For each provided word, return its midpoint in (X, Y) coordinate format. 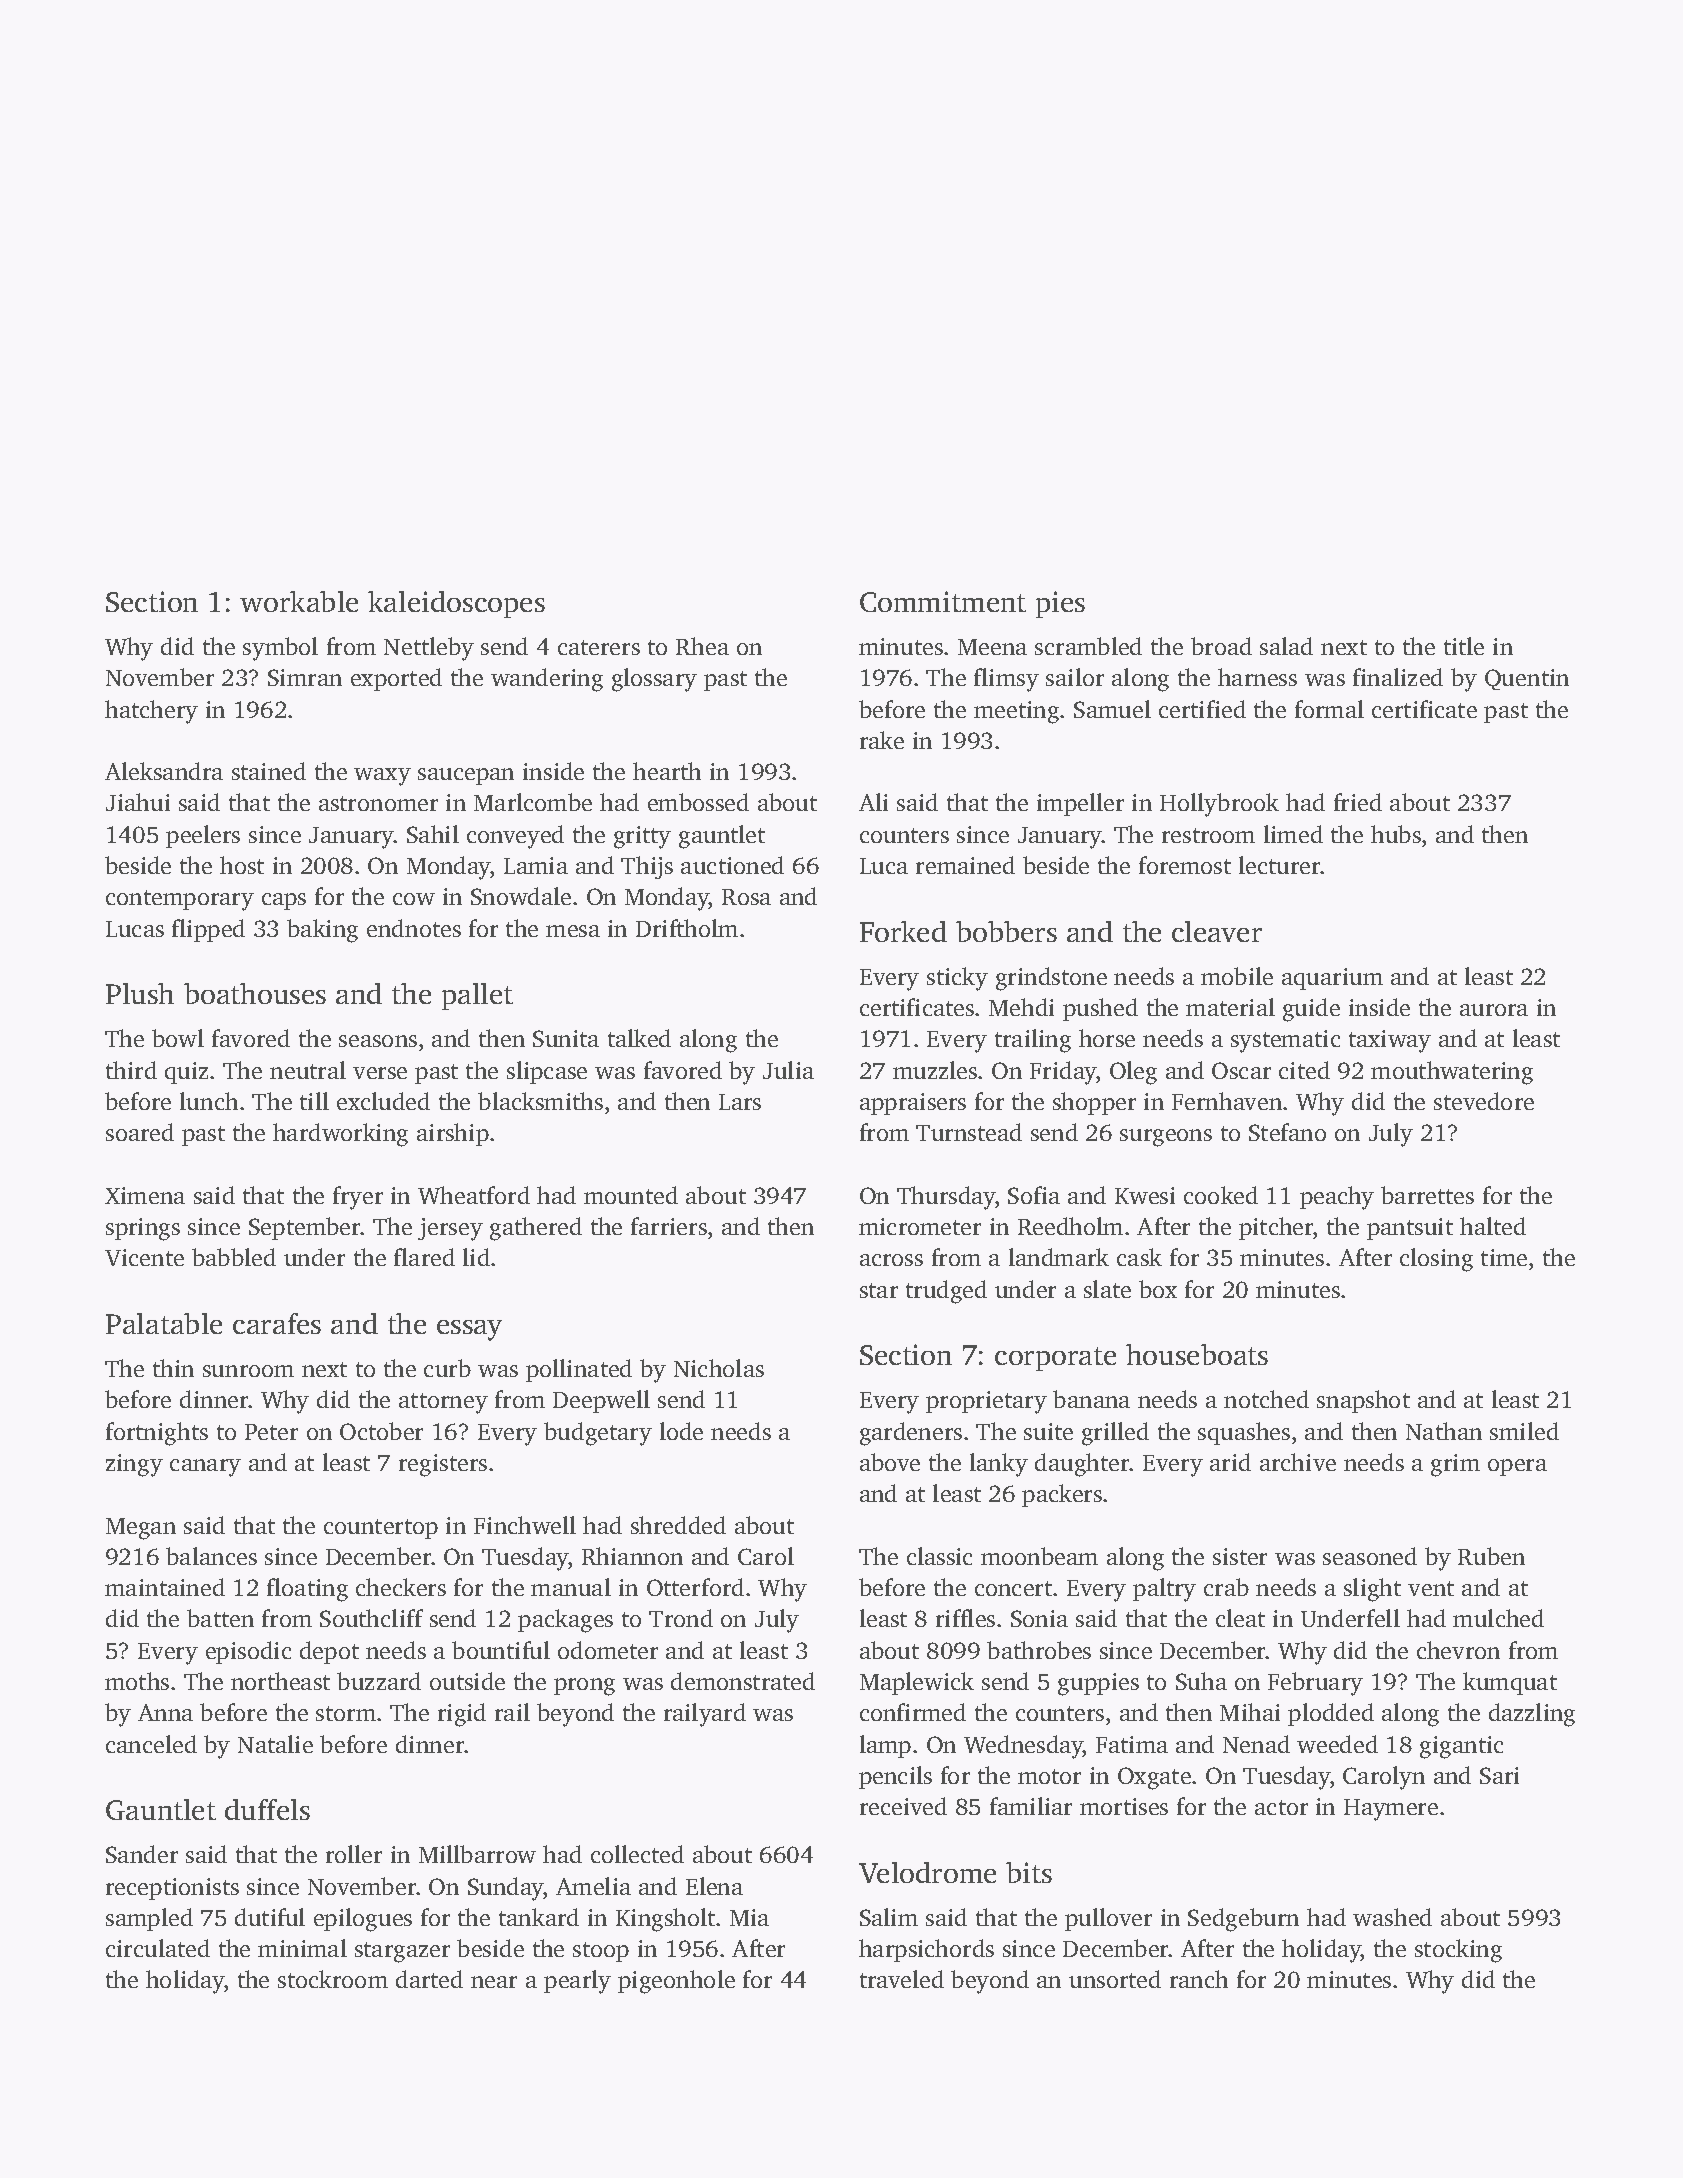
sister (1240, 1556)
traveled (902, 1979)
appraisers (913, 1104)
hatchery (151, 712)
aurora (1494, 1010)
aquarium (1332, 979)
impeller (1080, 804)
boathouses (255, 993)
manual (571, 1587)
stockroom (333, 1979)
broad (1221, 646)
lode (681, 1431)
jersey (450, 1229)
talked (639, 1038)
